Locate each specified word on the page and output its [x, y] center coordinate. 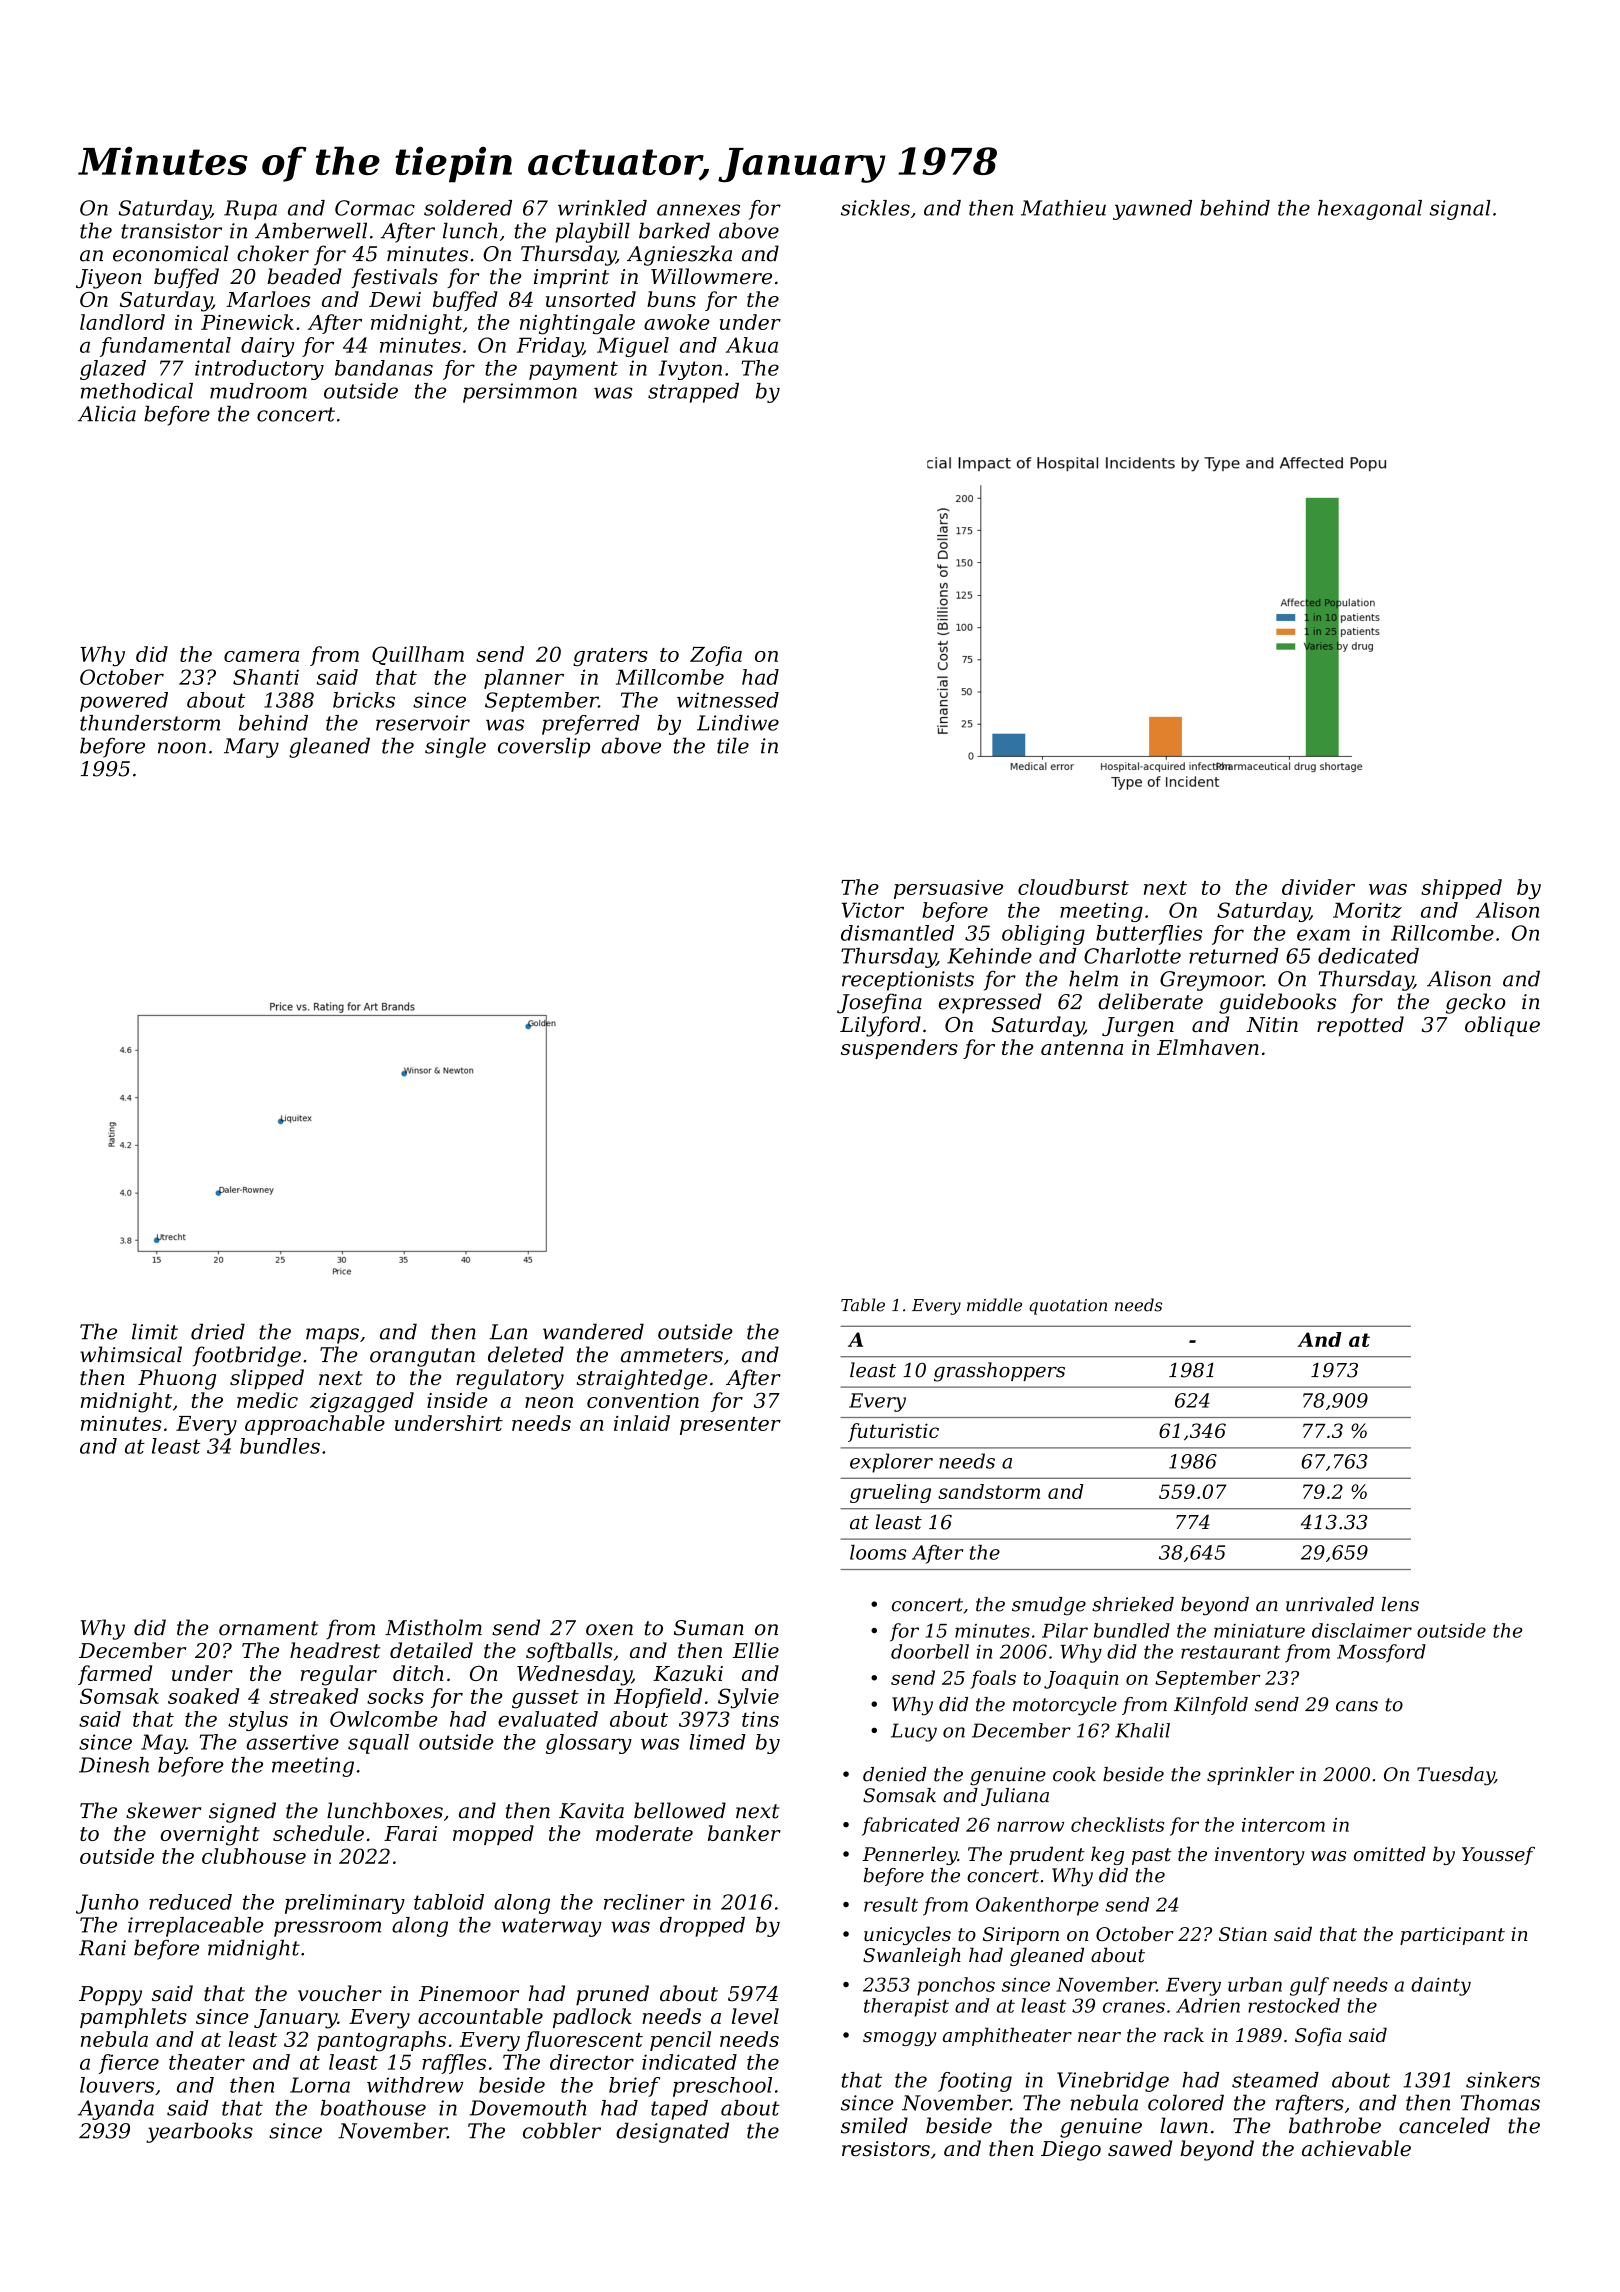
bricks [364, 700]
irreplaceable [196, 1927]
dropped [702, 1927]
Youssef [1498, 1856]
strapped [693, 393]
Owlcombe [384, 1719]
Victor [872, 910]
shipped [1461, 889]
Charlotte [1132, 956]
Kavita [591, 1811]
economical [171, 253]
